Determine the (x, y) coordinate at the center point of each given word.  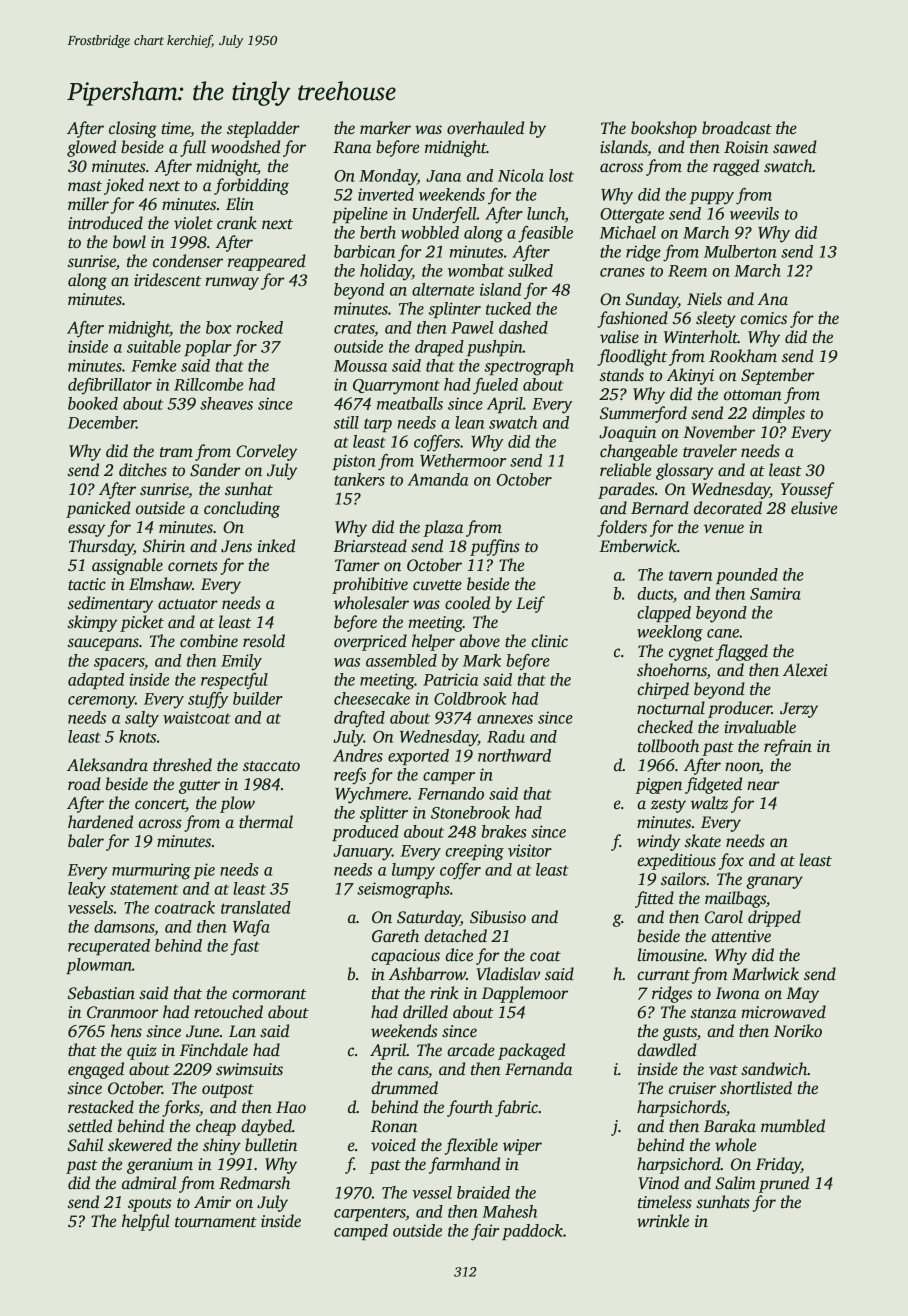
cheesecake (372, 698)
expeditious (676, 861)
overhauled (485, 128)
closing (133, 129)
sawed (795, 147)
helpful (146, 1222)
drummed (404, 1088)
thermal (266, 822)
